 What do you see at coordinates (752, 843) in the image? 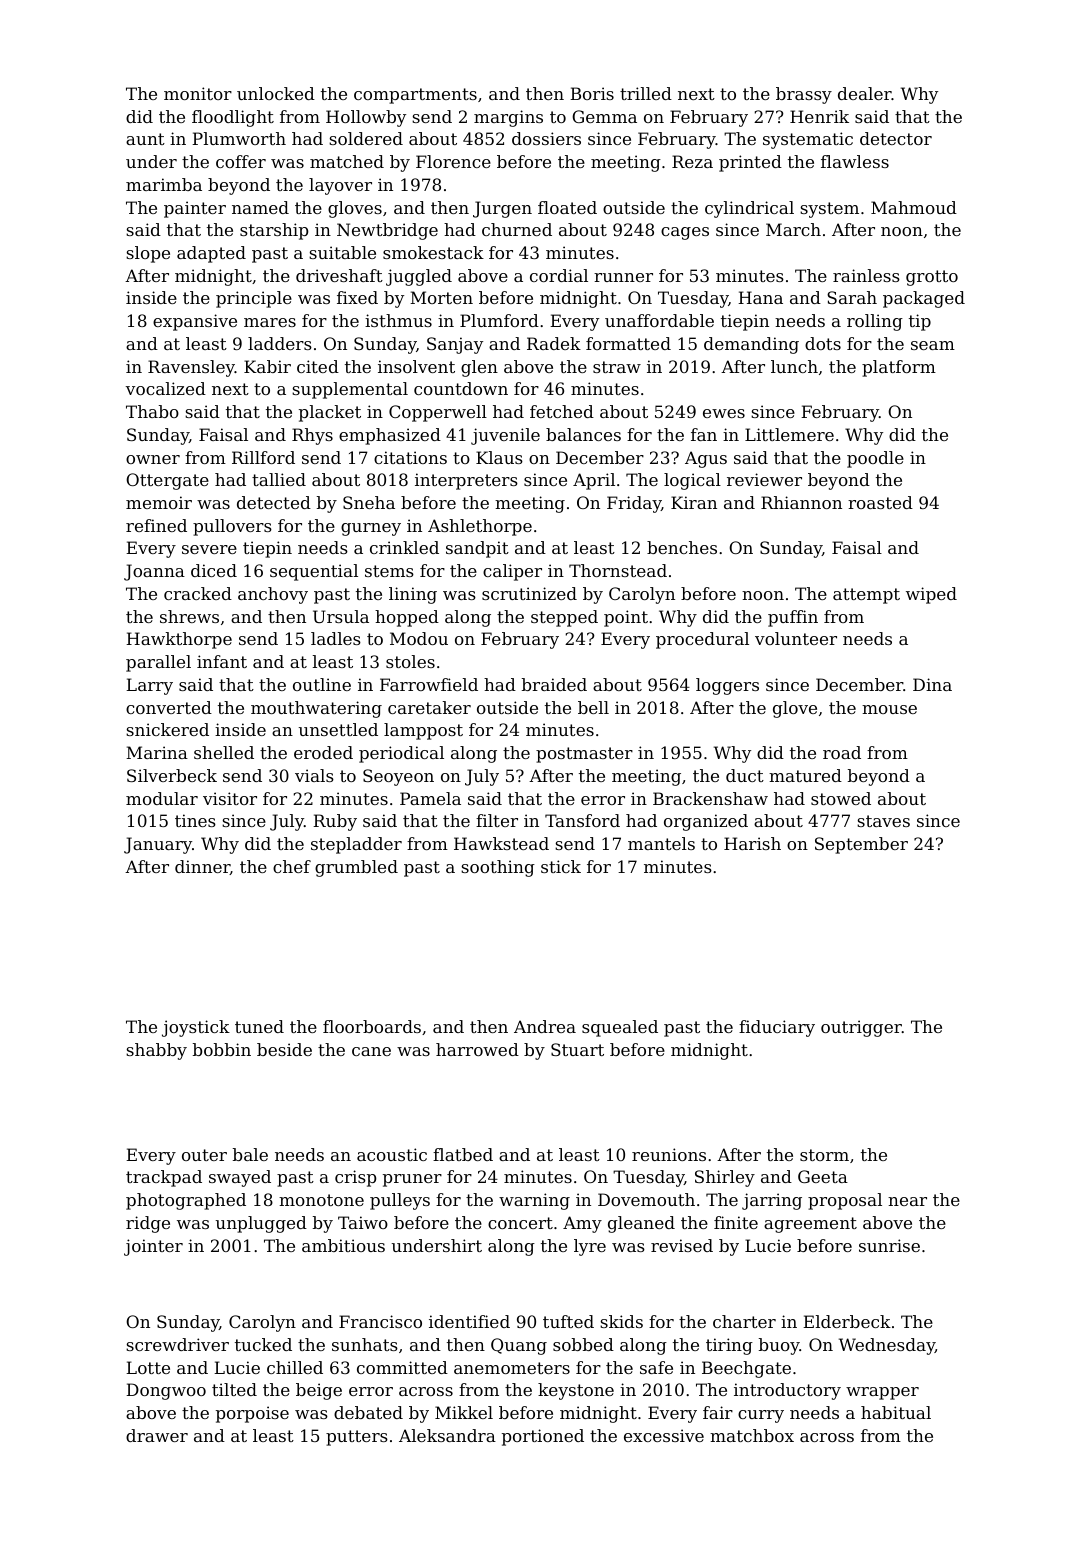
I see `Harish` at bounding box center [752, 843].
